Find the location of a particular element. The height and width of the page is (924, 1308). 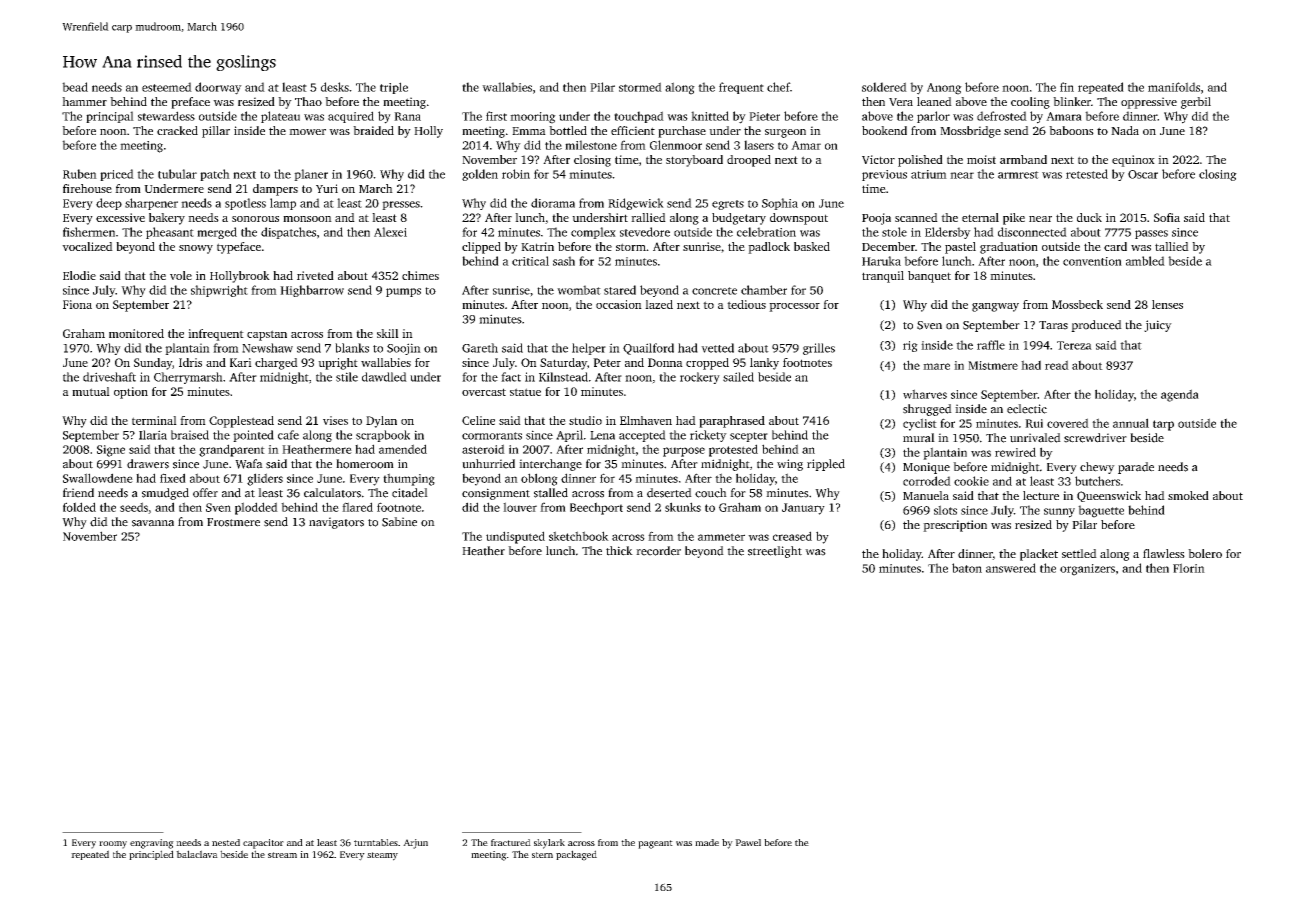

pageant is located at coordinates (655, 844).
